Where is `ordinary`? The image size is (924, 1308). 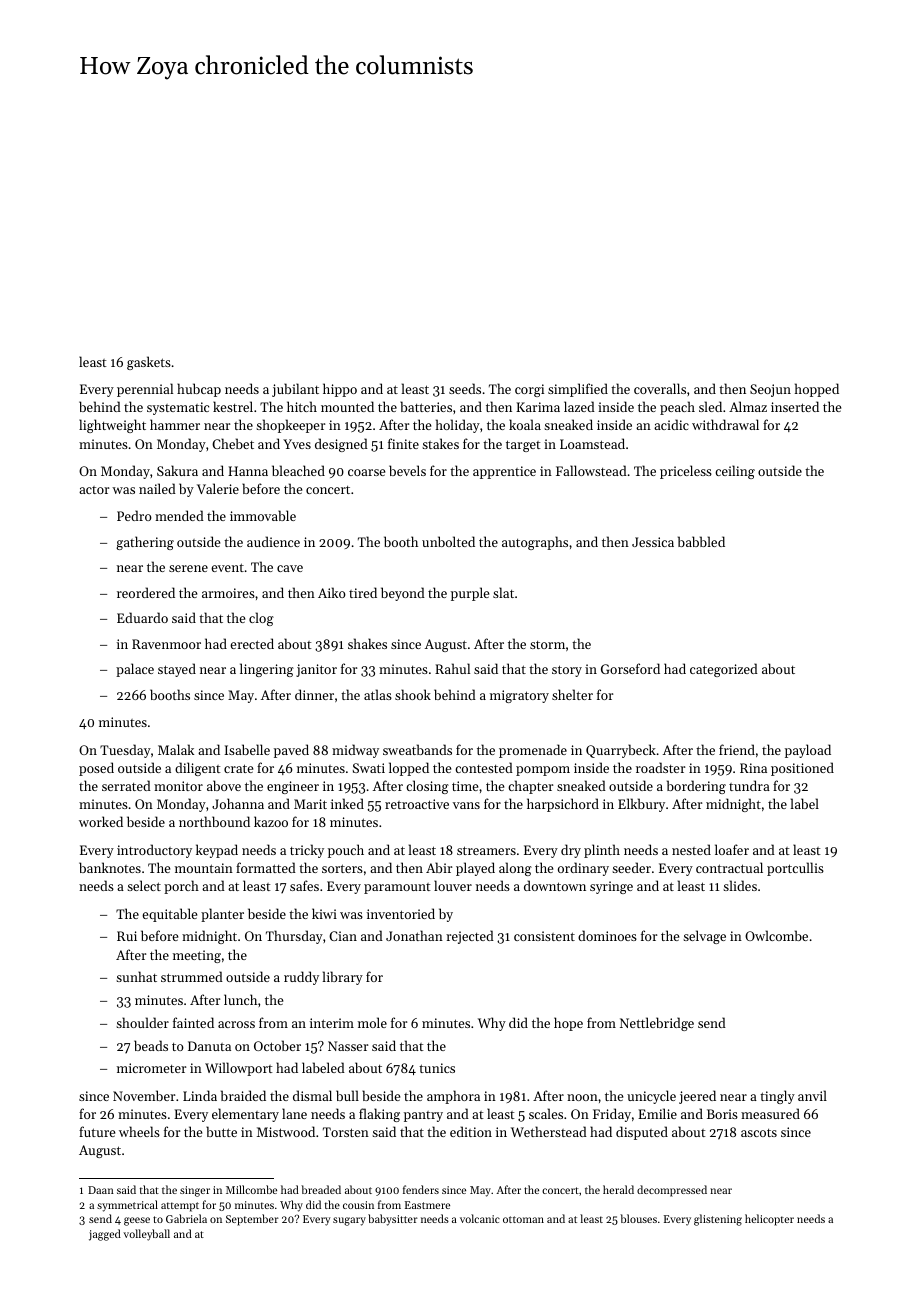
ordinary is located at coordinates (583, 869).
